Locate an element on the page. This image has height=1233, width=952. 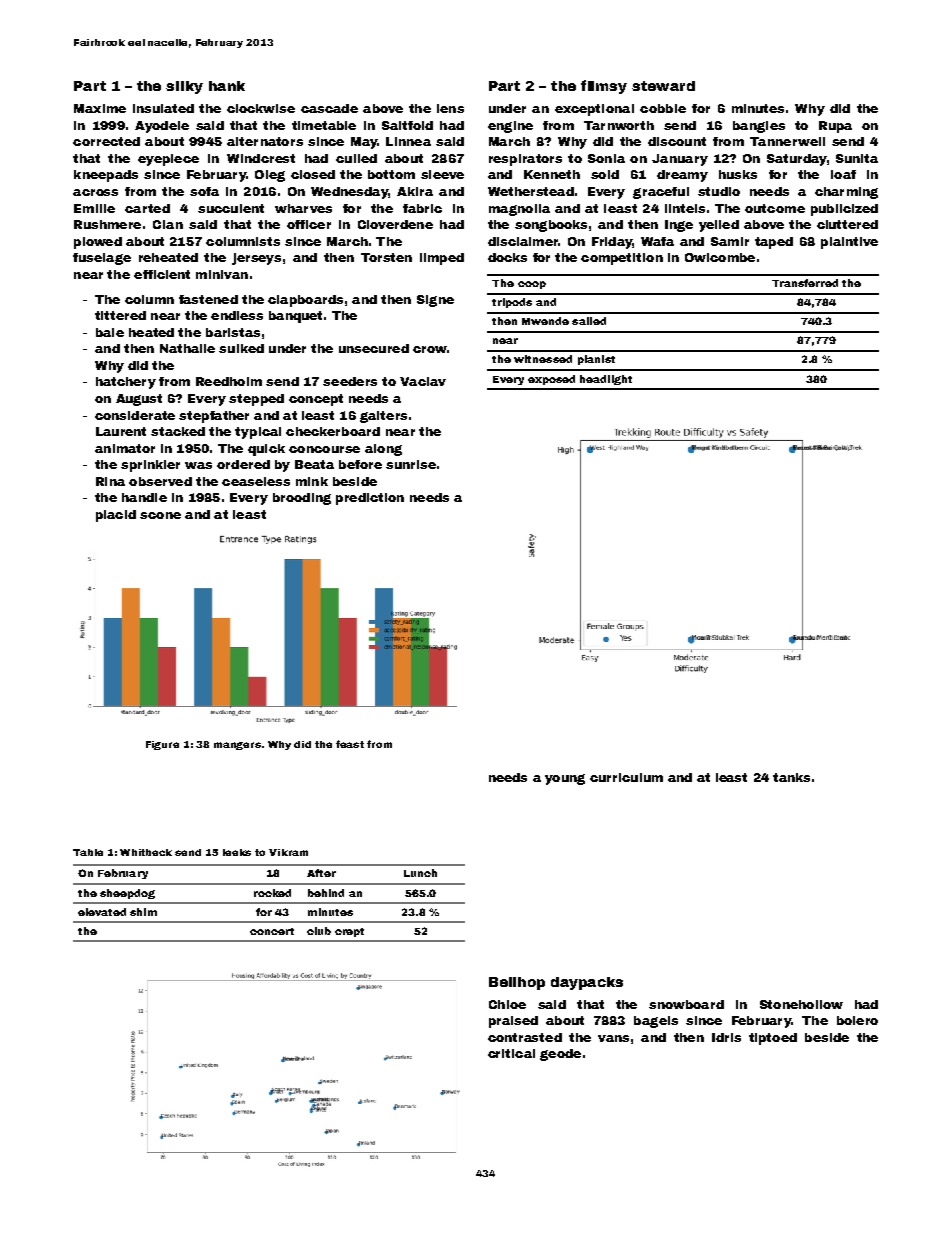
concert is located at coordinates (272, 931).
